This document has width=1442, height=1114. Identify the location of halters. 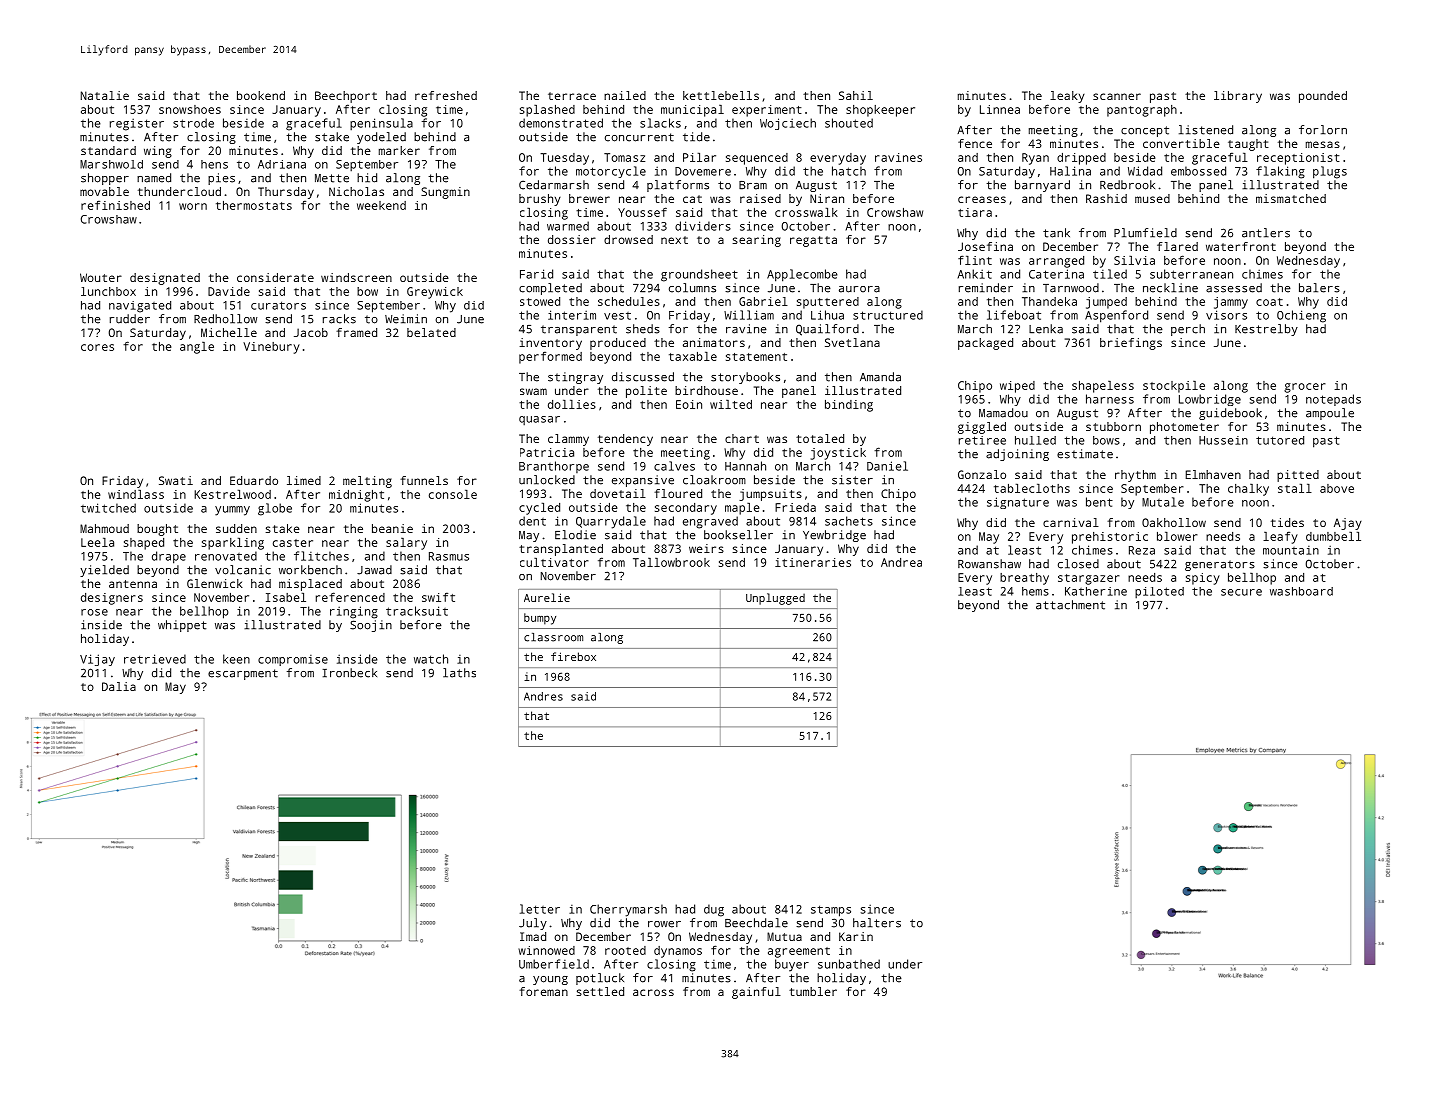
(877, 923).
